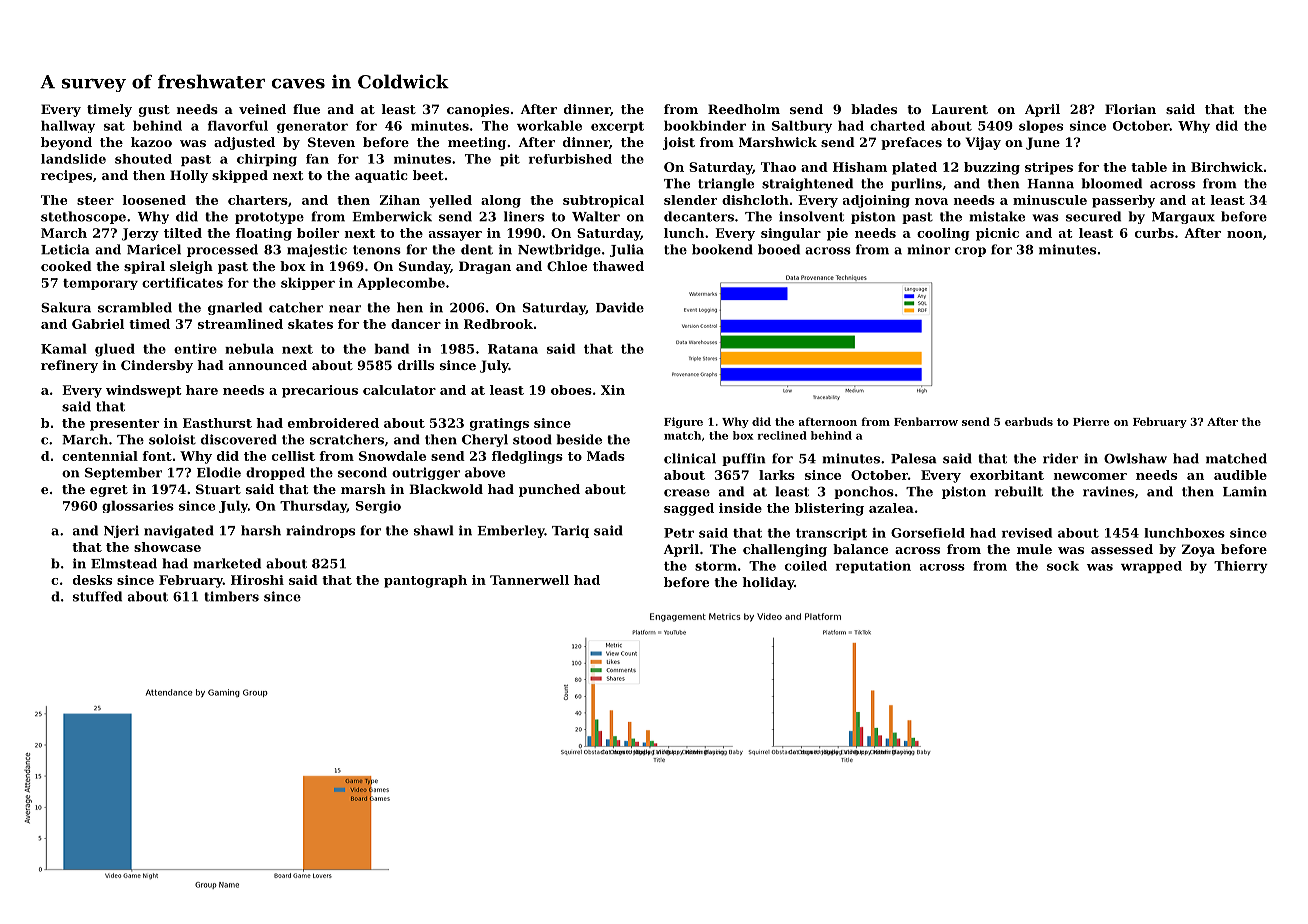 This document has width=1308, height=924. I want to click on Davide, so click(620, 307).
